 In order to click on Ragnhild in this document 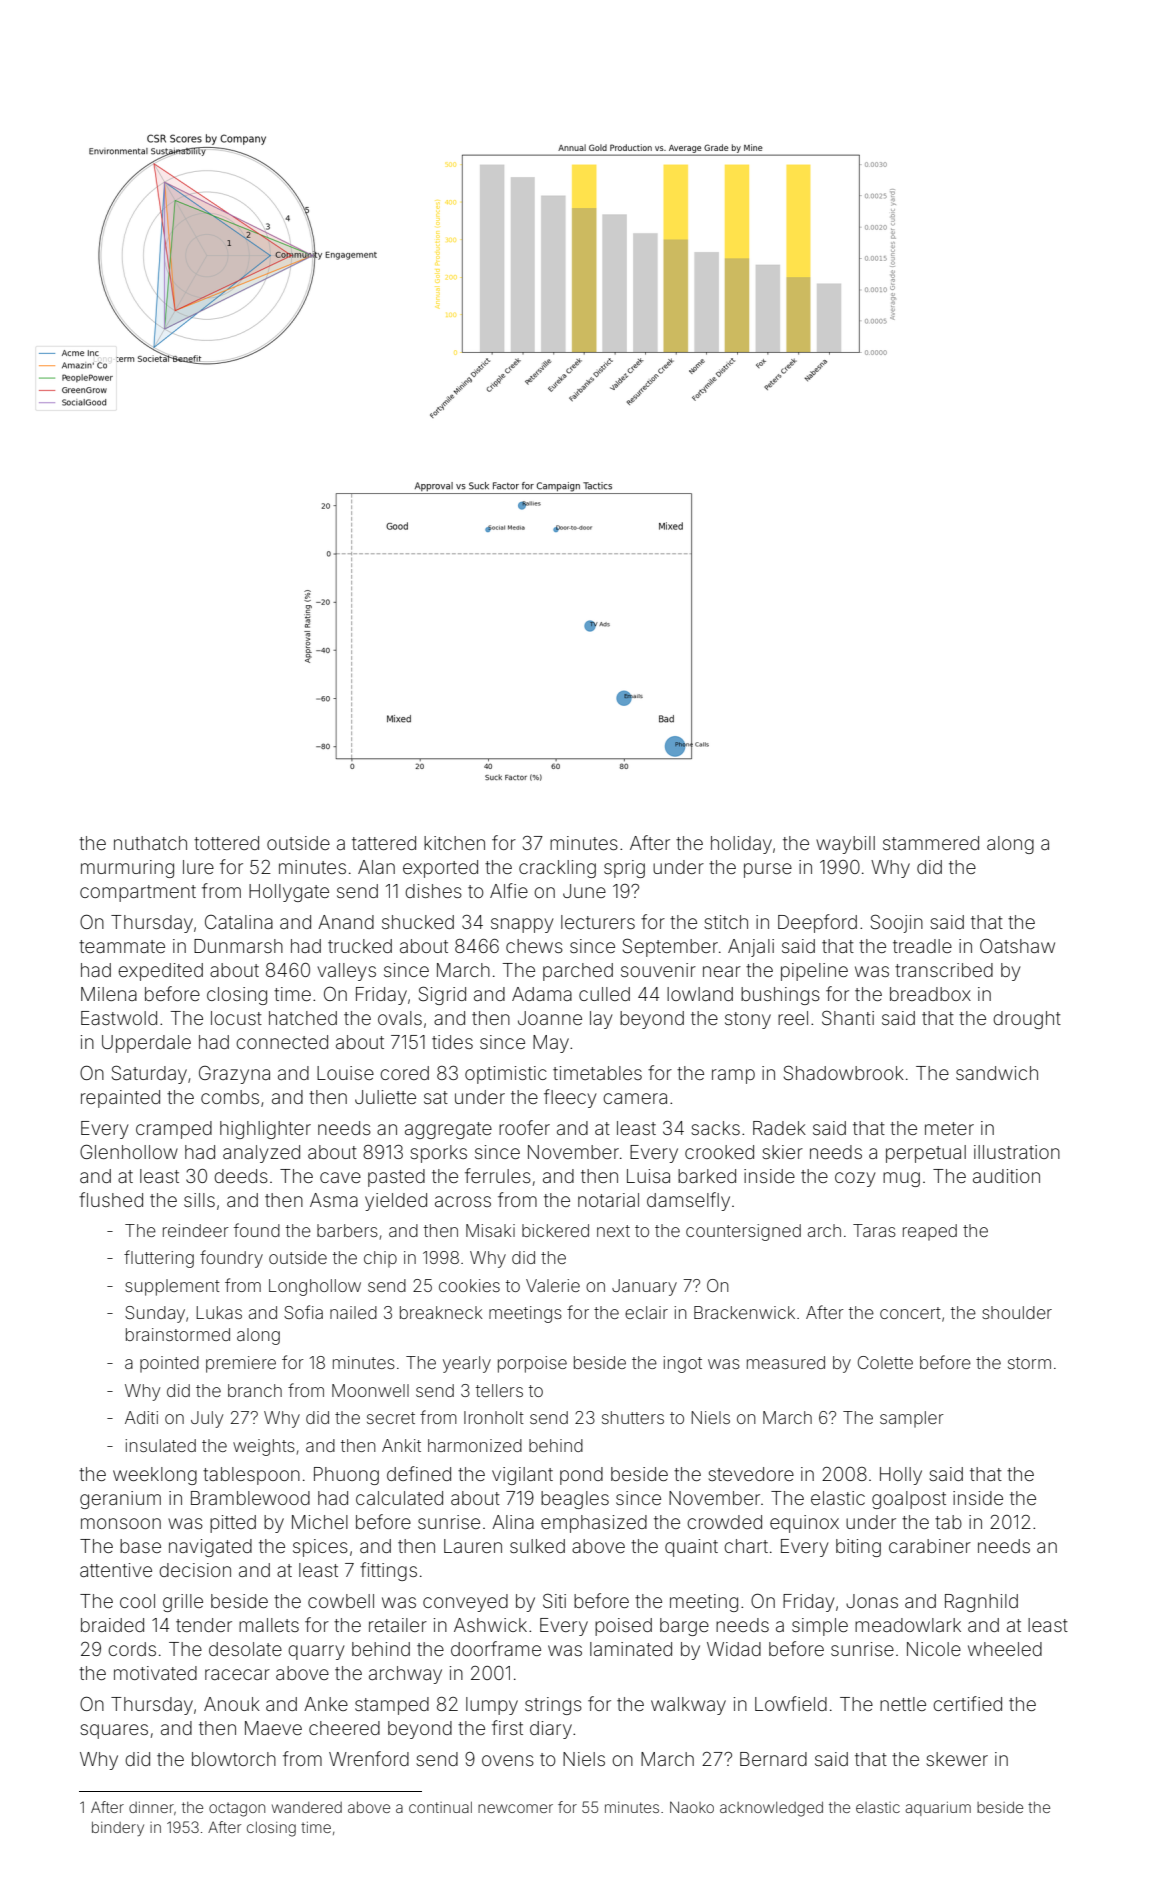, I will do `click(981, 1603)`.
